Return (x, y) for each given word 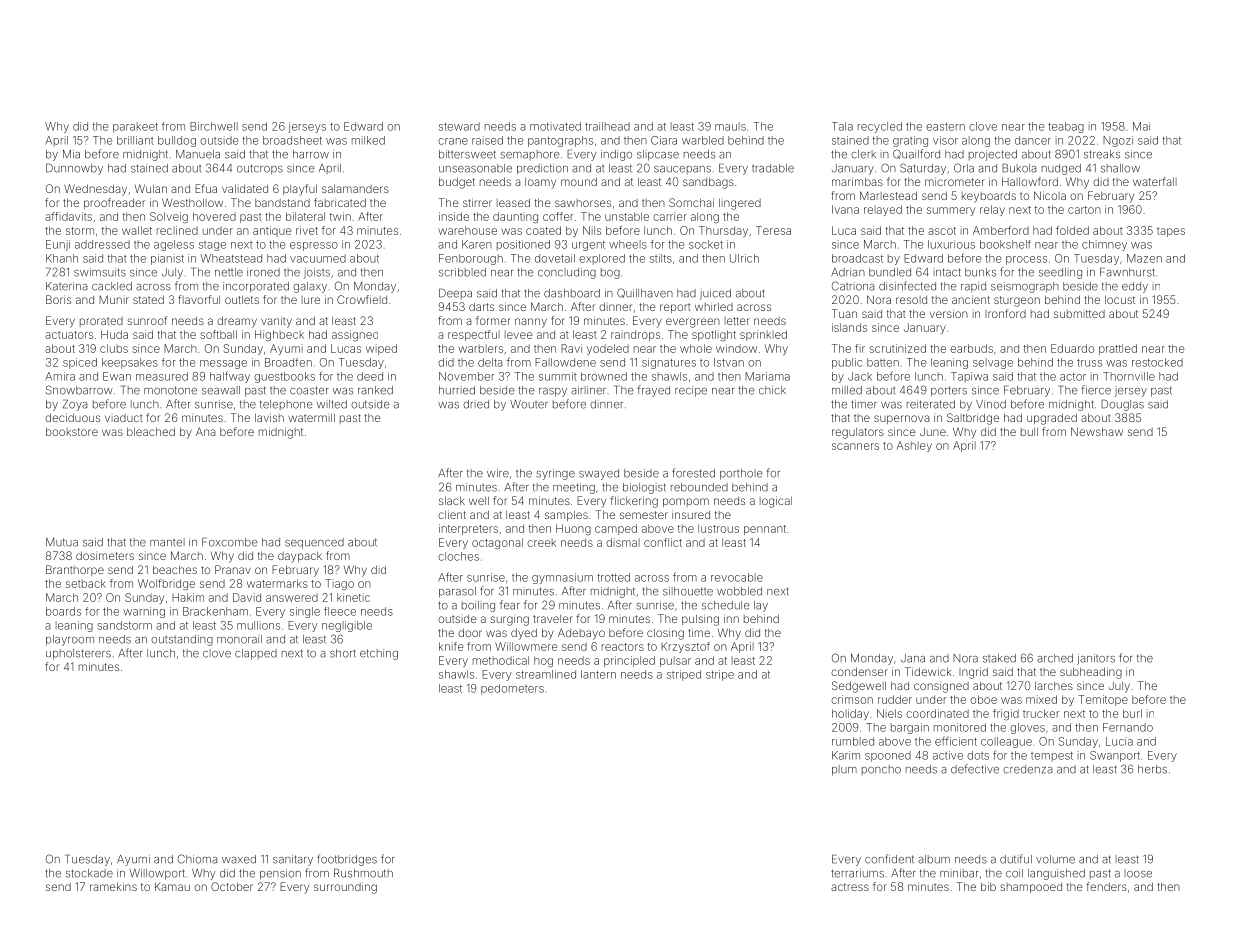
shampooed (1031, 888)
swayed (599, 474)
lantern (598, 674)
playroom (70, 640)
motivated (555, 126)
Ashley (914, 446)
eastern (945, 127)
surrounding (345, 888)
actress (850, 887)
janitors (1096, 659)
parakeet (135, 127)
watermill (311, 417)
